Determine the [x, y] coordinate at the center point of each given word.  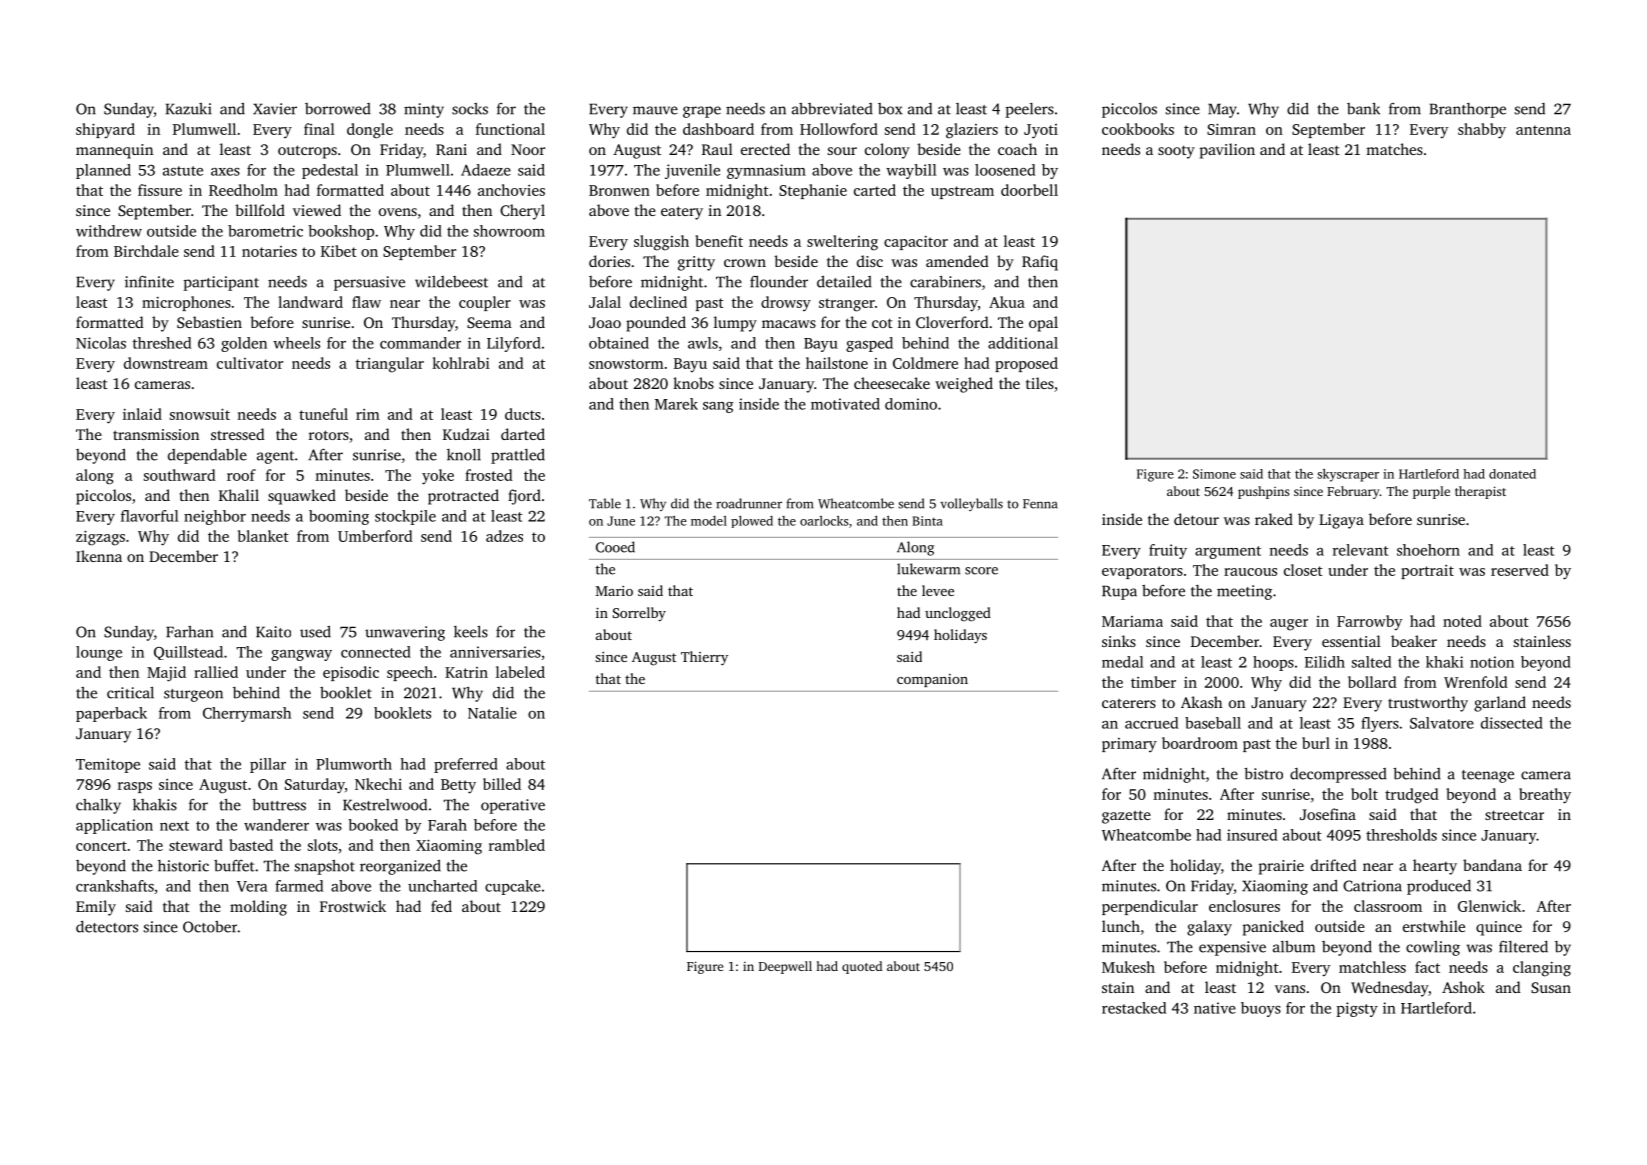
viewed [317, 210]
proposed [1026, 364]
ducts [523, 414]
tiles [1040, 383]
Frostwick [353, 906]
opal [1043, 324]
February [1353, 492]
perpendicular [1150, 907]
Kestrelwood [385, 805]
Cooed [615, 547]
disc [870, 261]
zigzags [100, 538]
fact [1427, 967]
